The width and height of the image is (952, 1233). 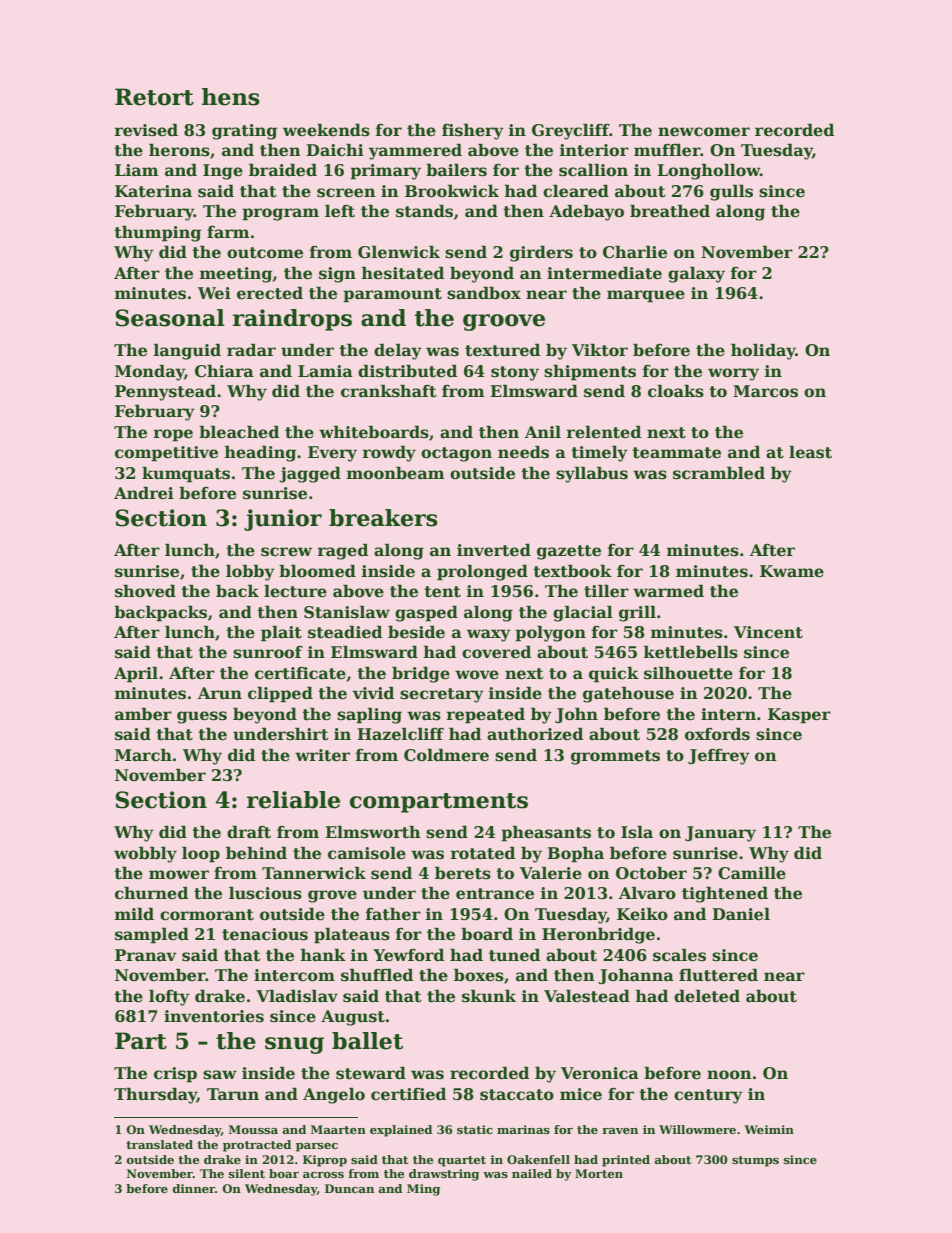 What do you see at coordinates (398, 351) in the image?
I see `delay` at bounding box center [398, 351].
